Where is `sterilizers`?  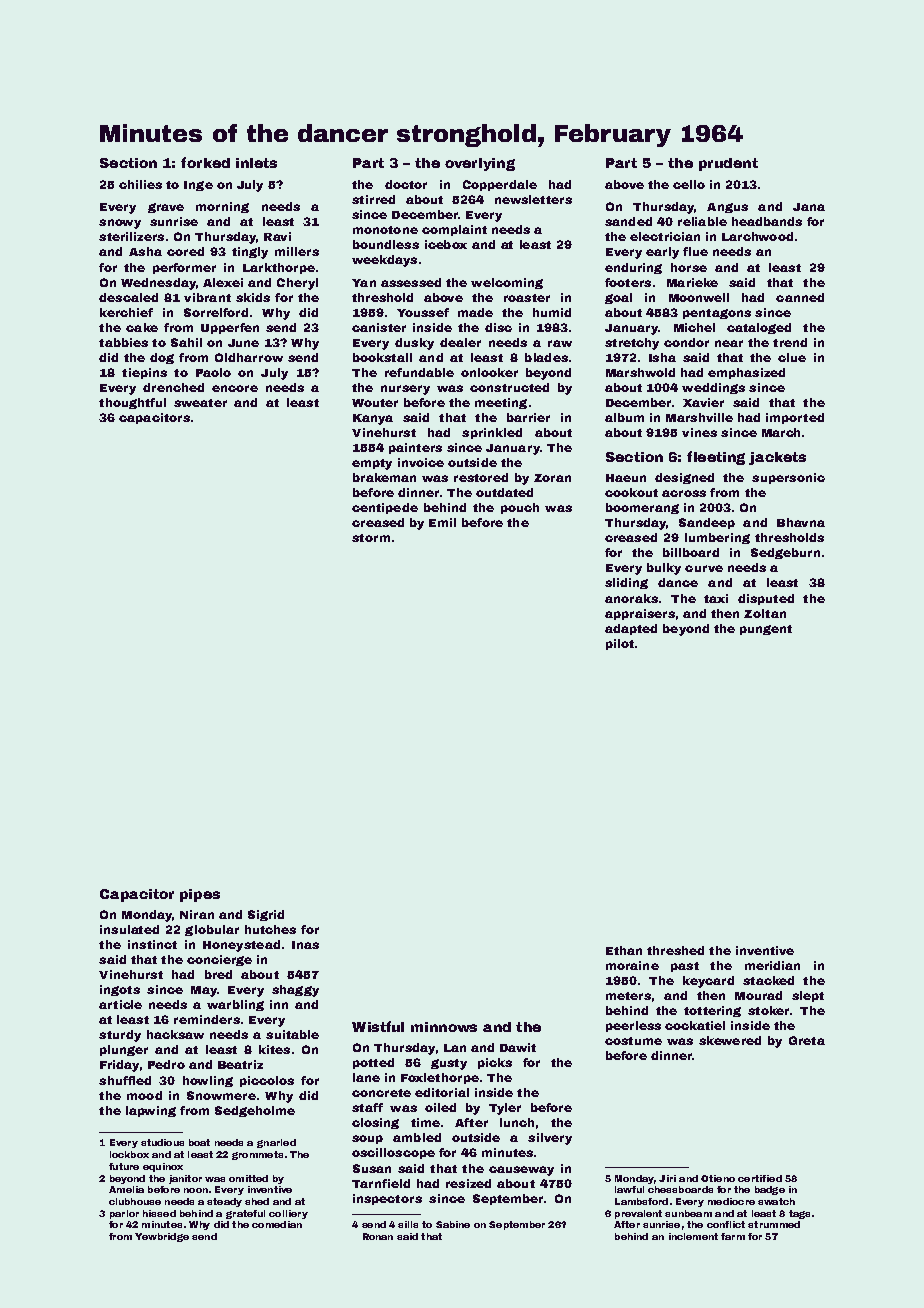
sterilizers is located at coordinates (131, 236).
